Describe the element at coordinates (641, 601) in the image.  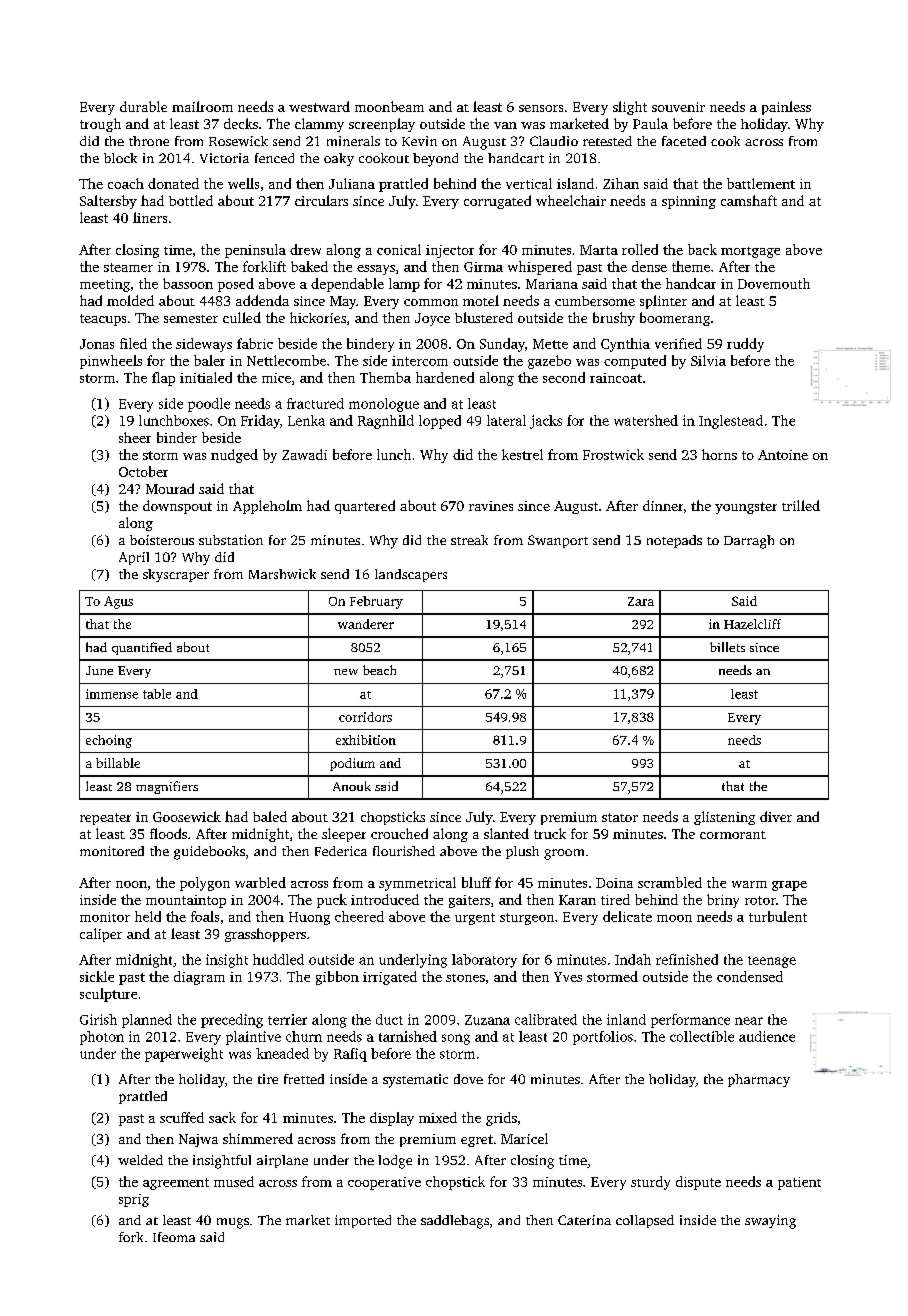
I see `Zara` at that location.
